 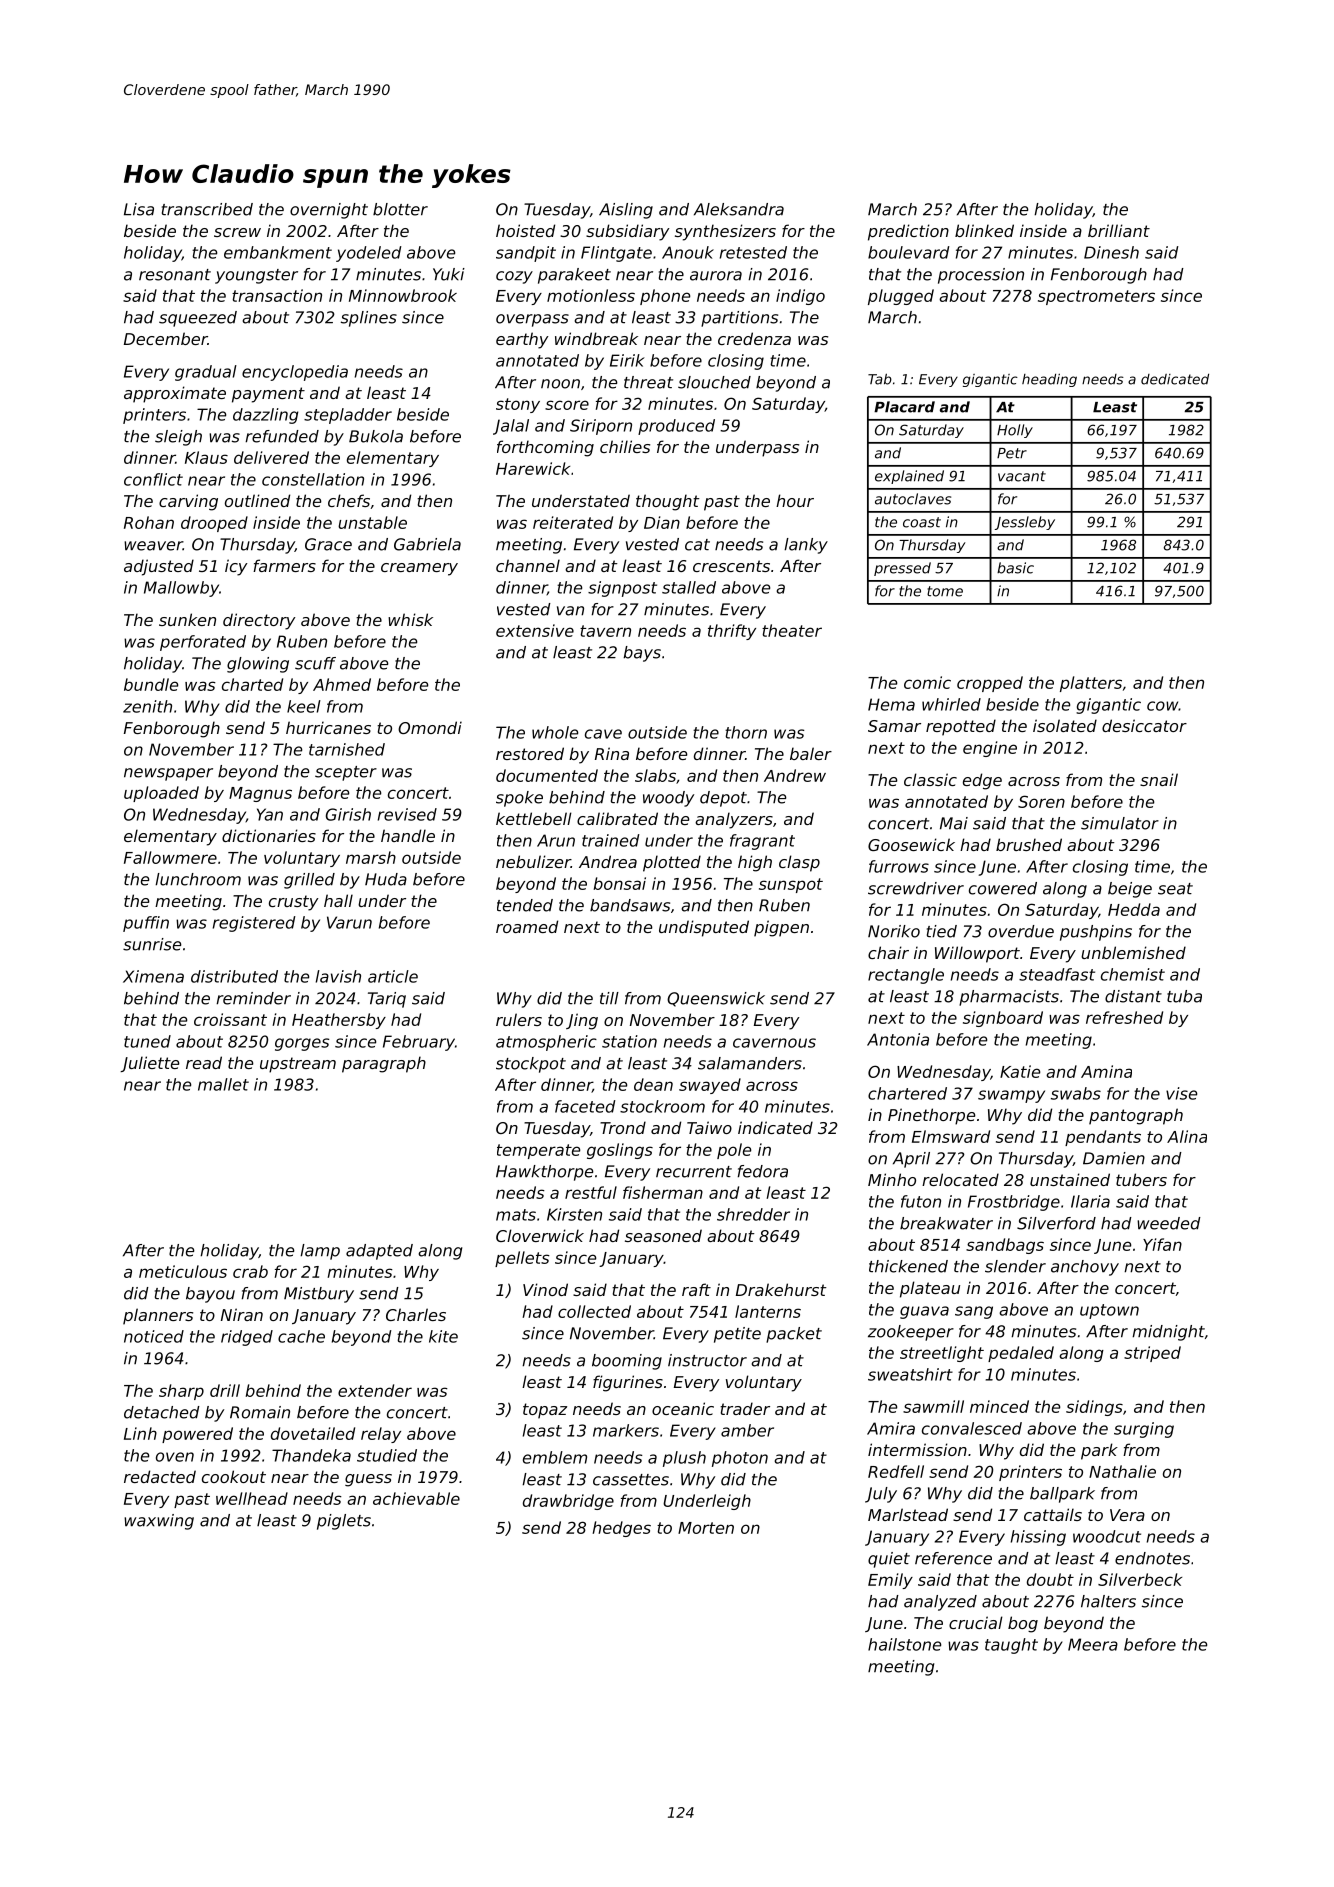 I want to click on piglets, so click(x=344, y=1522).
